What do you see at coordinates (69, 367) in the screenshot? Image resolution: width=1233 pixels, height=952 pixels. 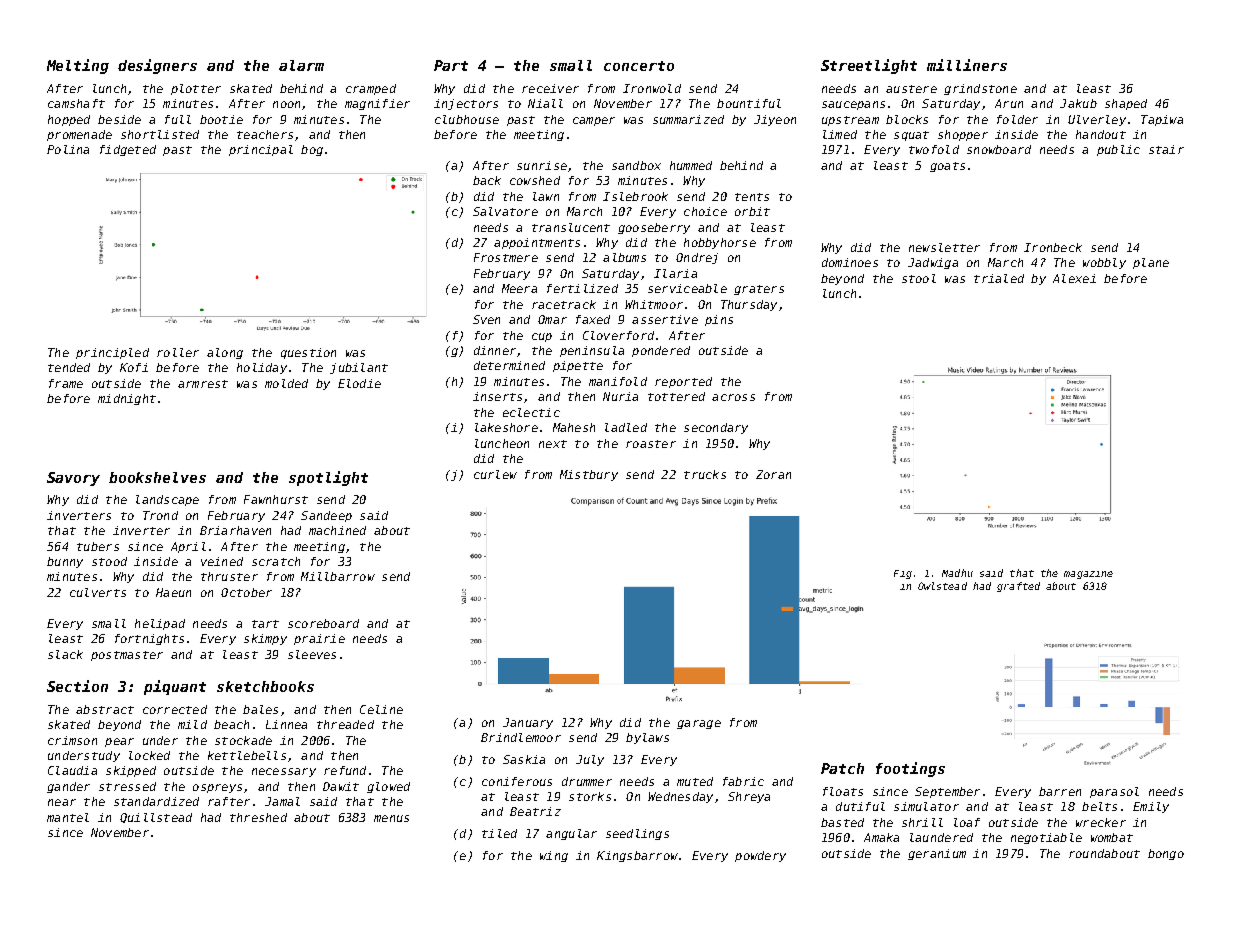 I see `tended` at bounding box center [69, 367].
